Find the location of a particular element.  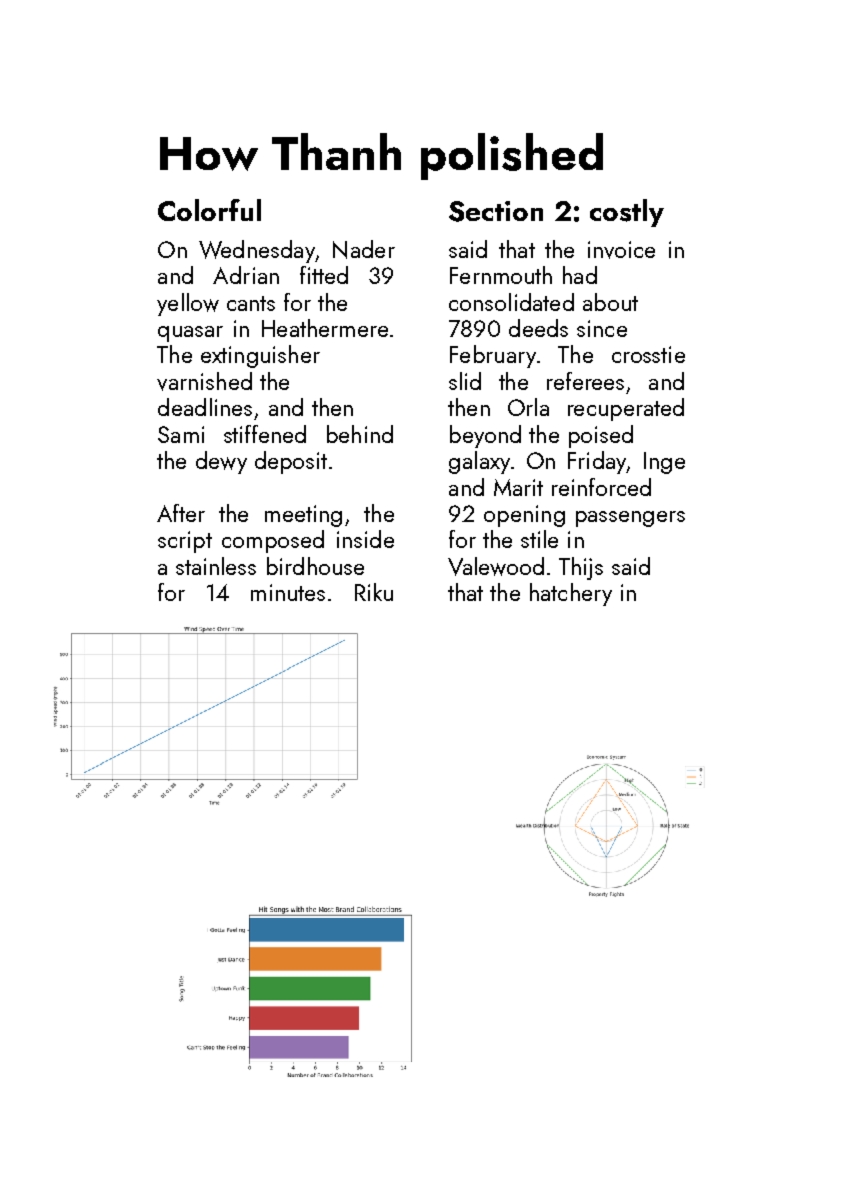

quasar is located at coordinates (190, 334).
